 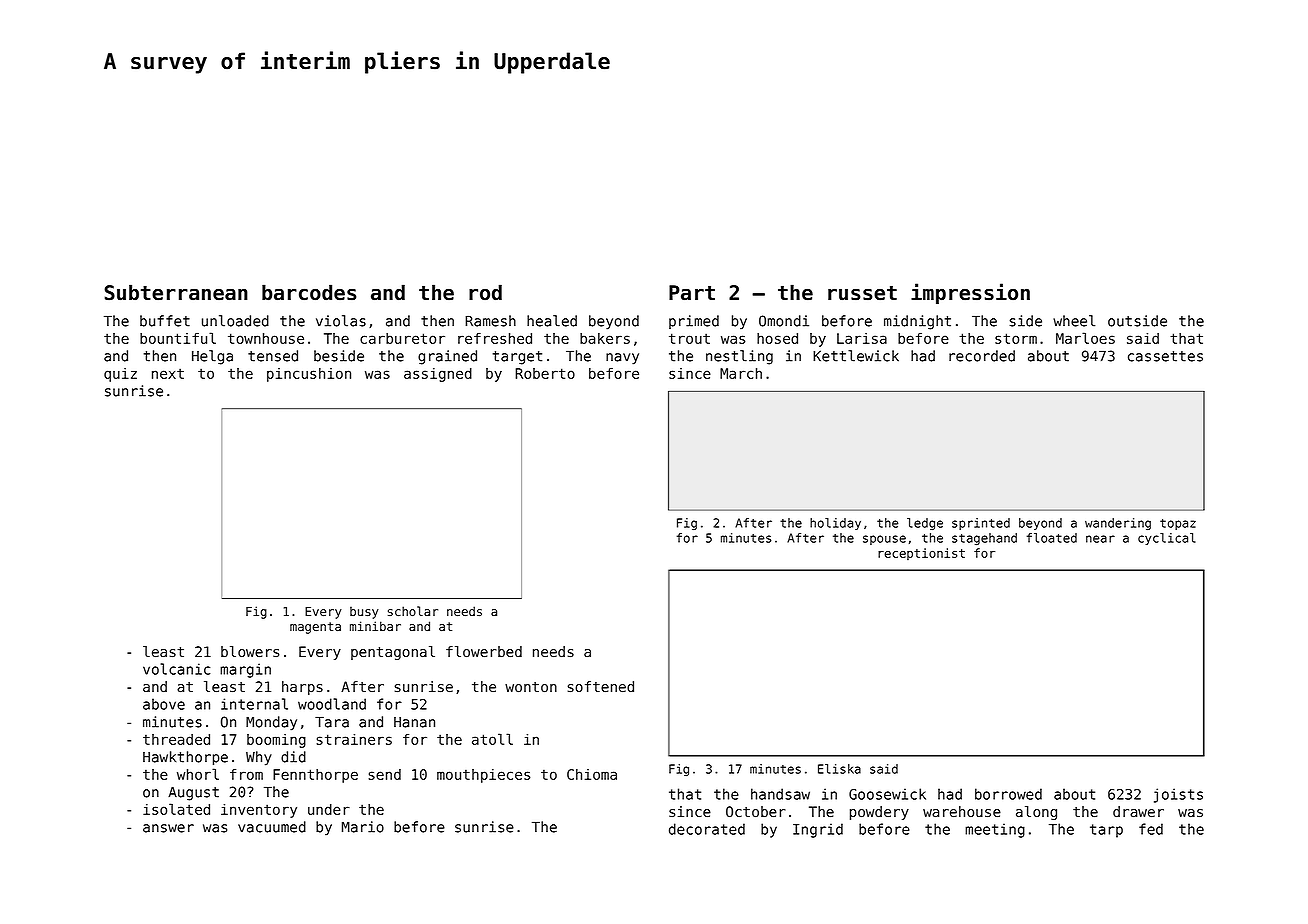 What do you see at coordinates (982, 356) in the image?
I see `recorded` at bounding box center [982, 356].
